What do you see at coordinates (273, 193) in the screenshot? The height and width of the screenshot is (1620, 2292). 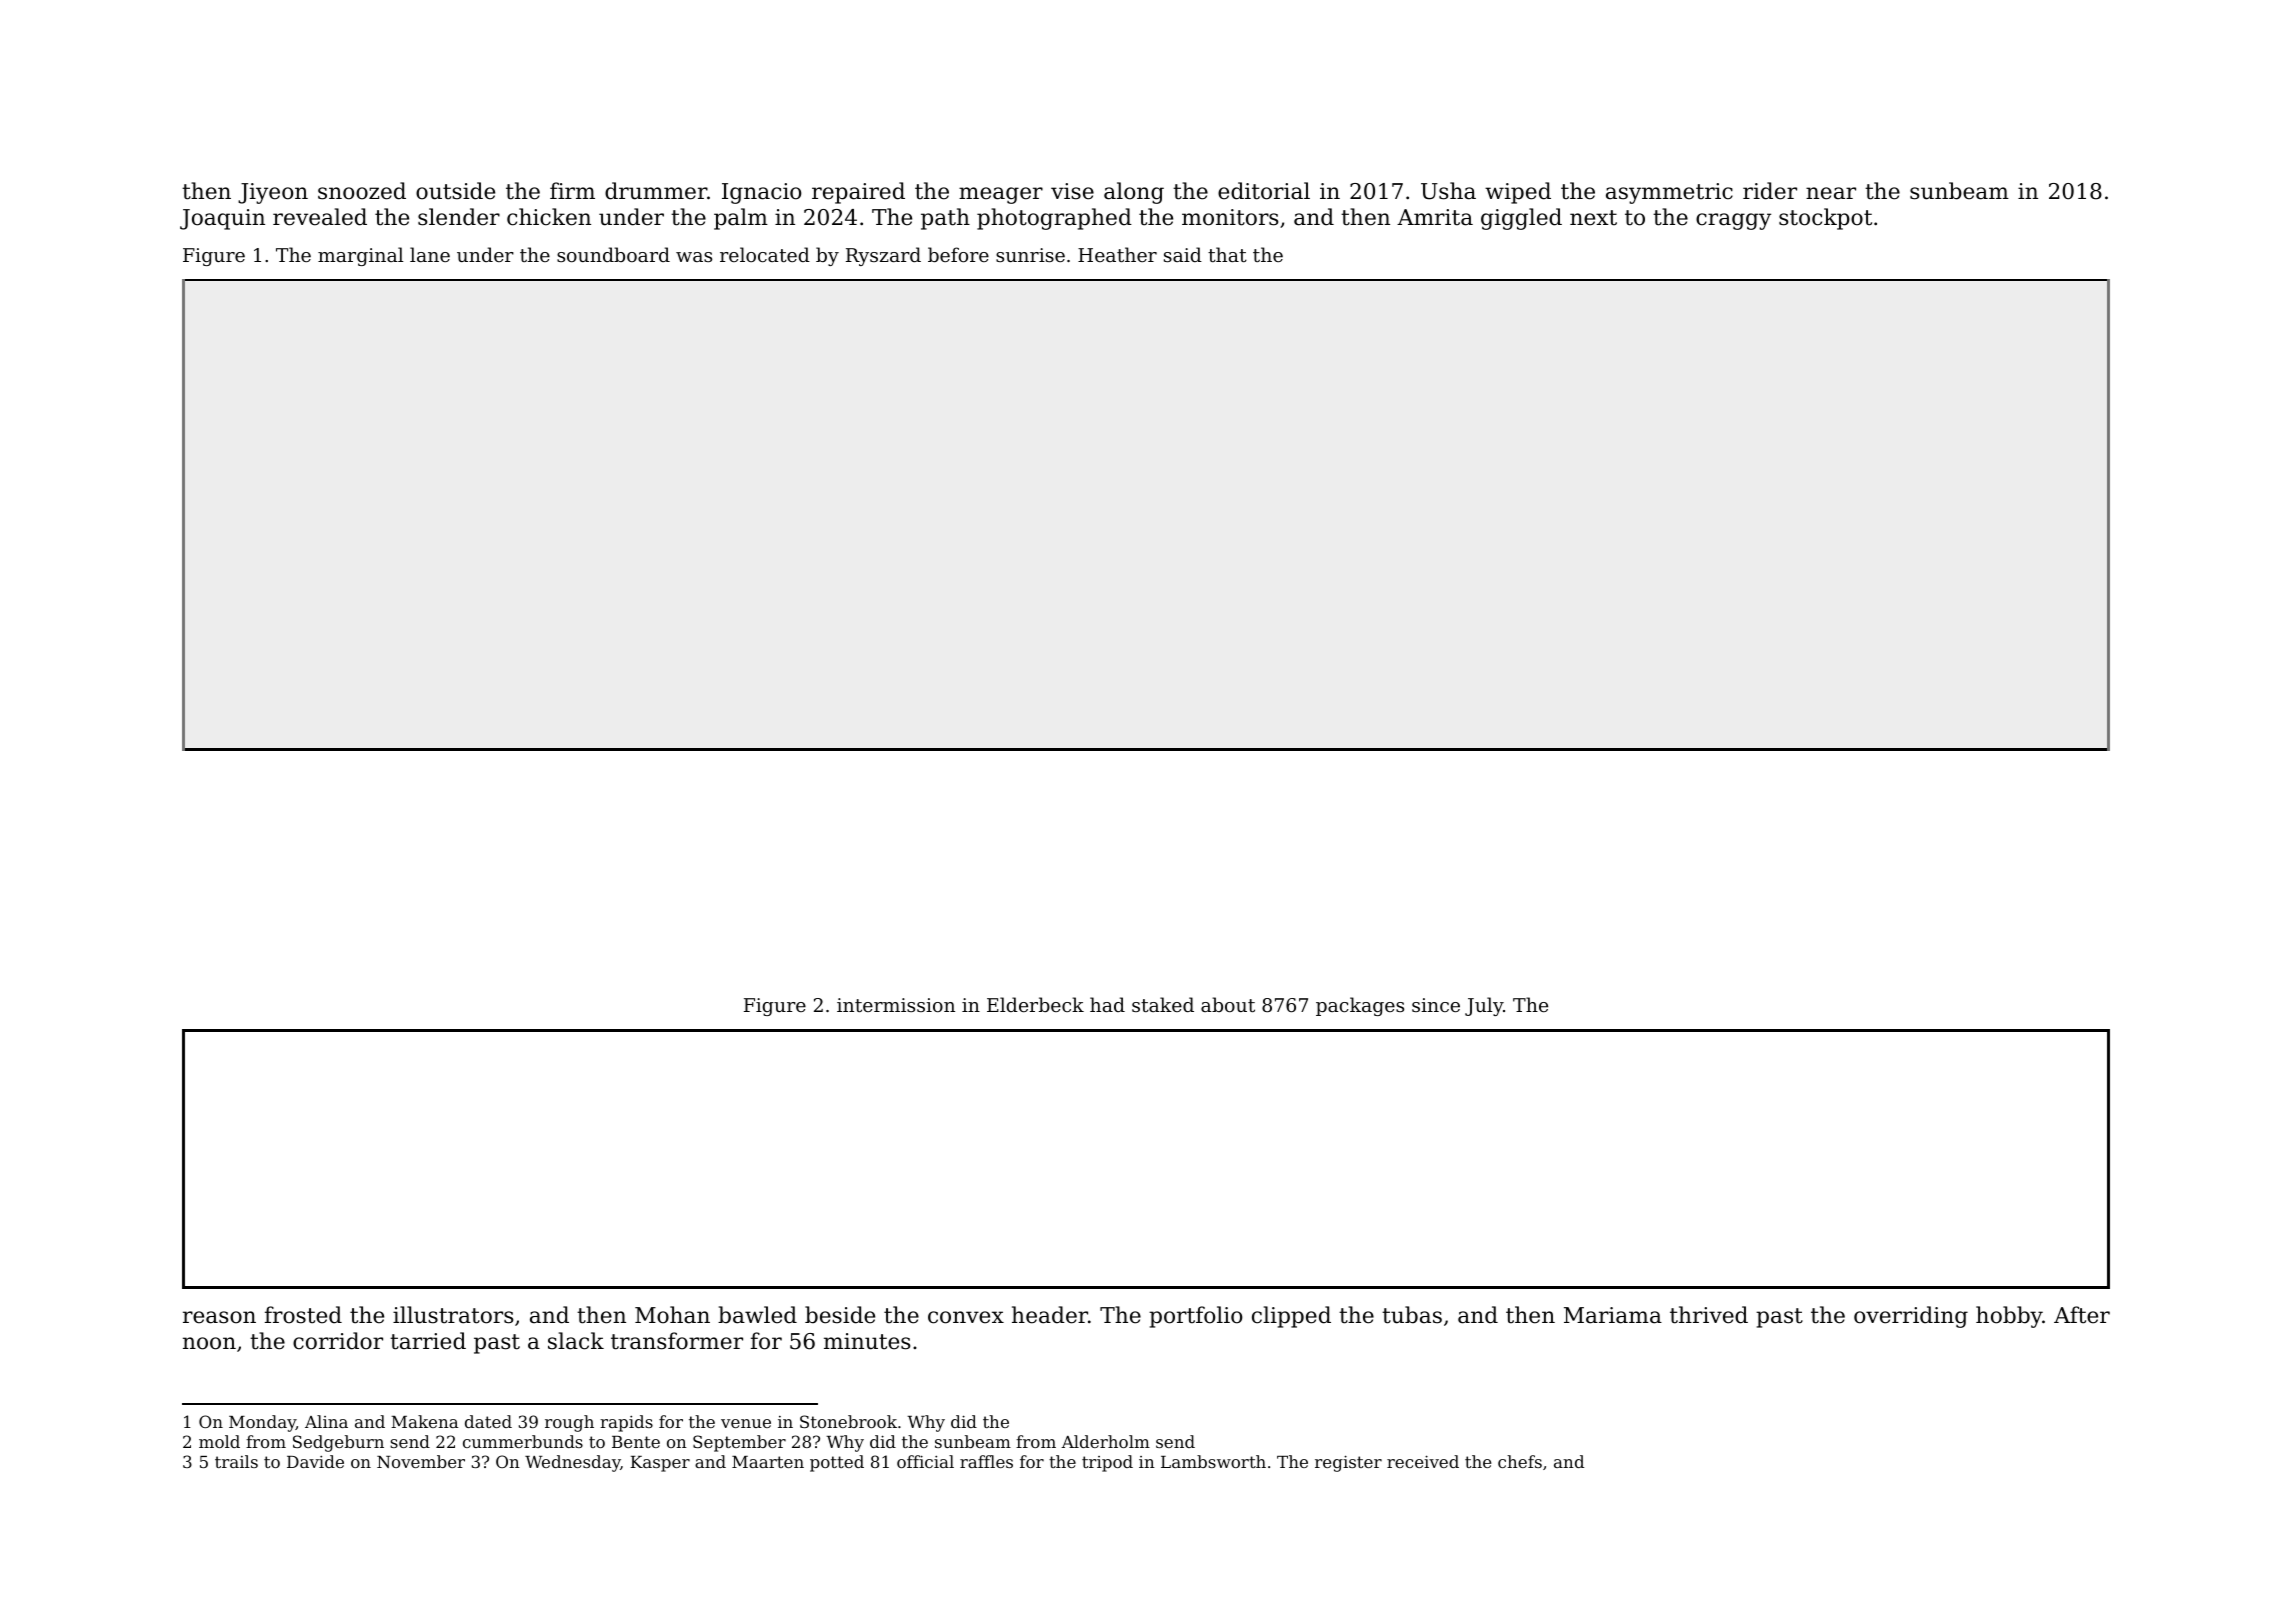 I see `Jiyeon` at bounding box center [273, 193].
